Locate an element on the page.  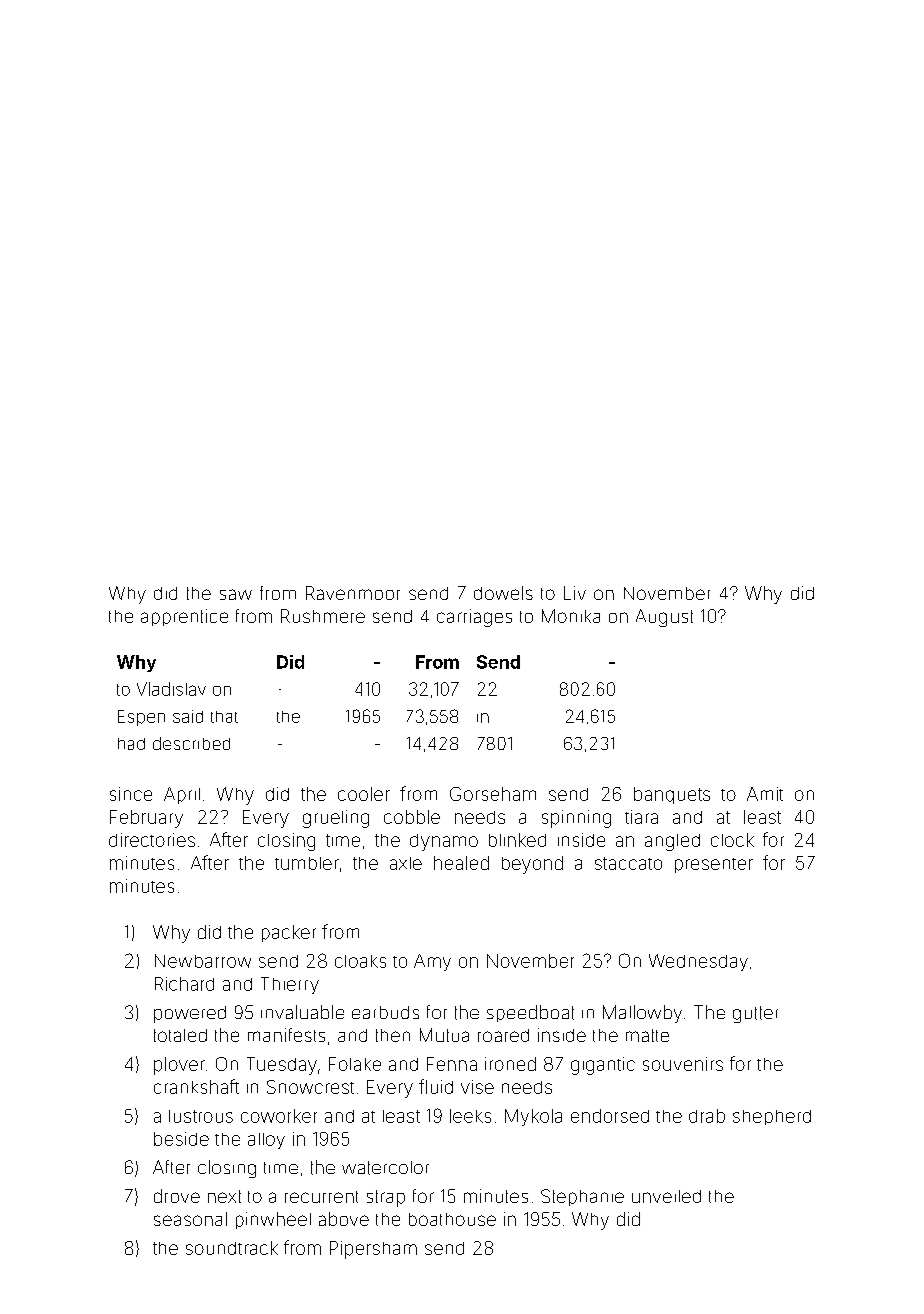
Ravenmoor is located at coordinates (353, 593).
